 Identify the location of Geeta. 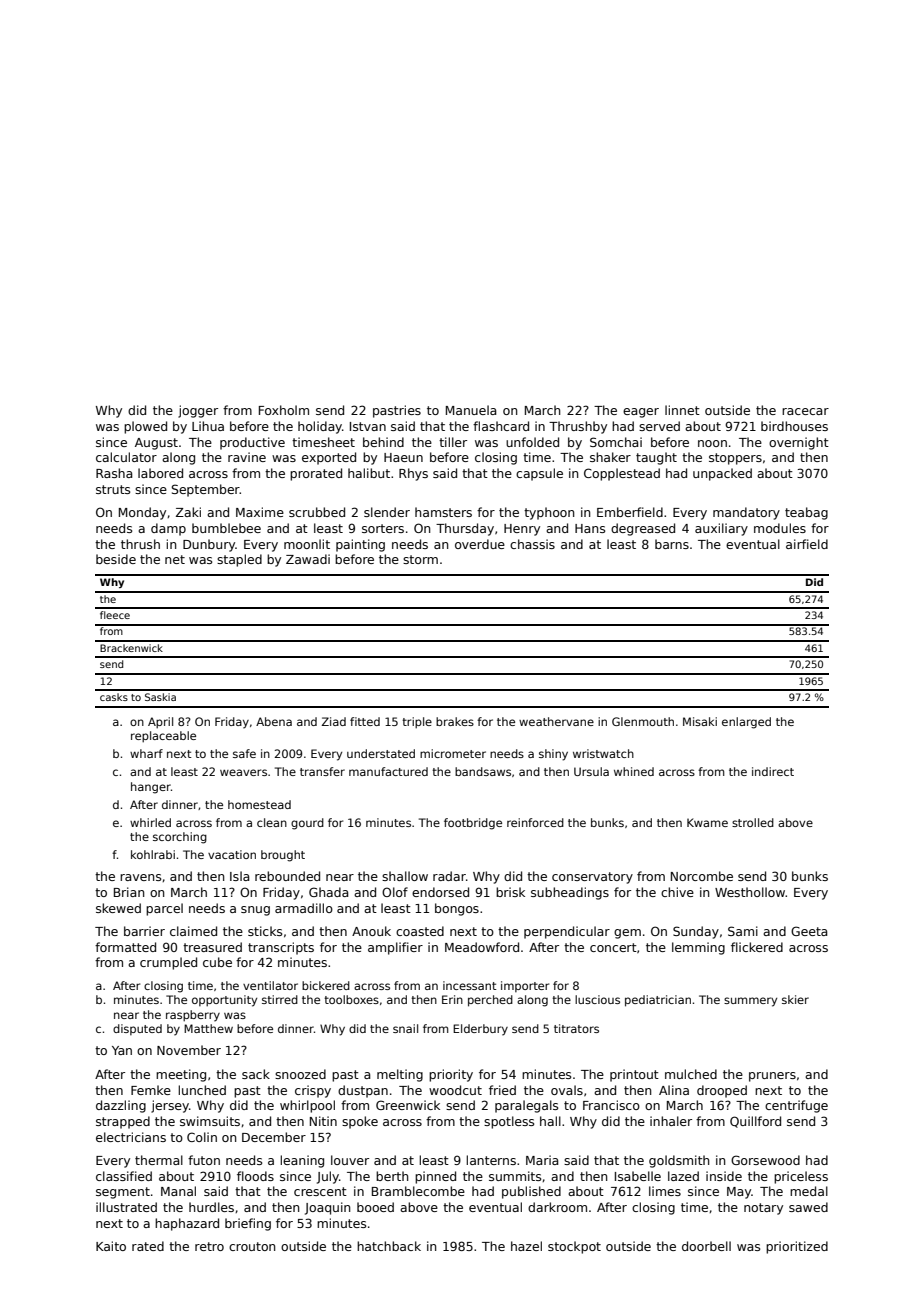
(809, 931).
